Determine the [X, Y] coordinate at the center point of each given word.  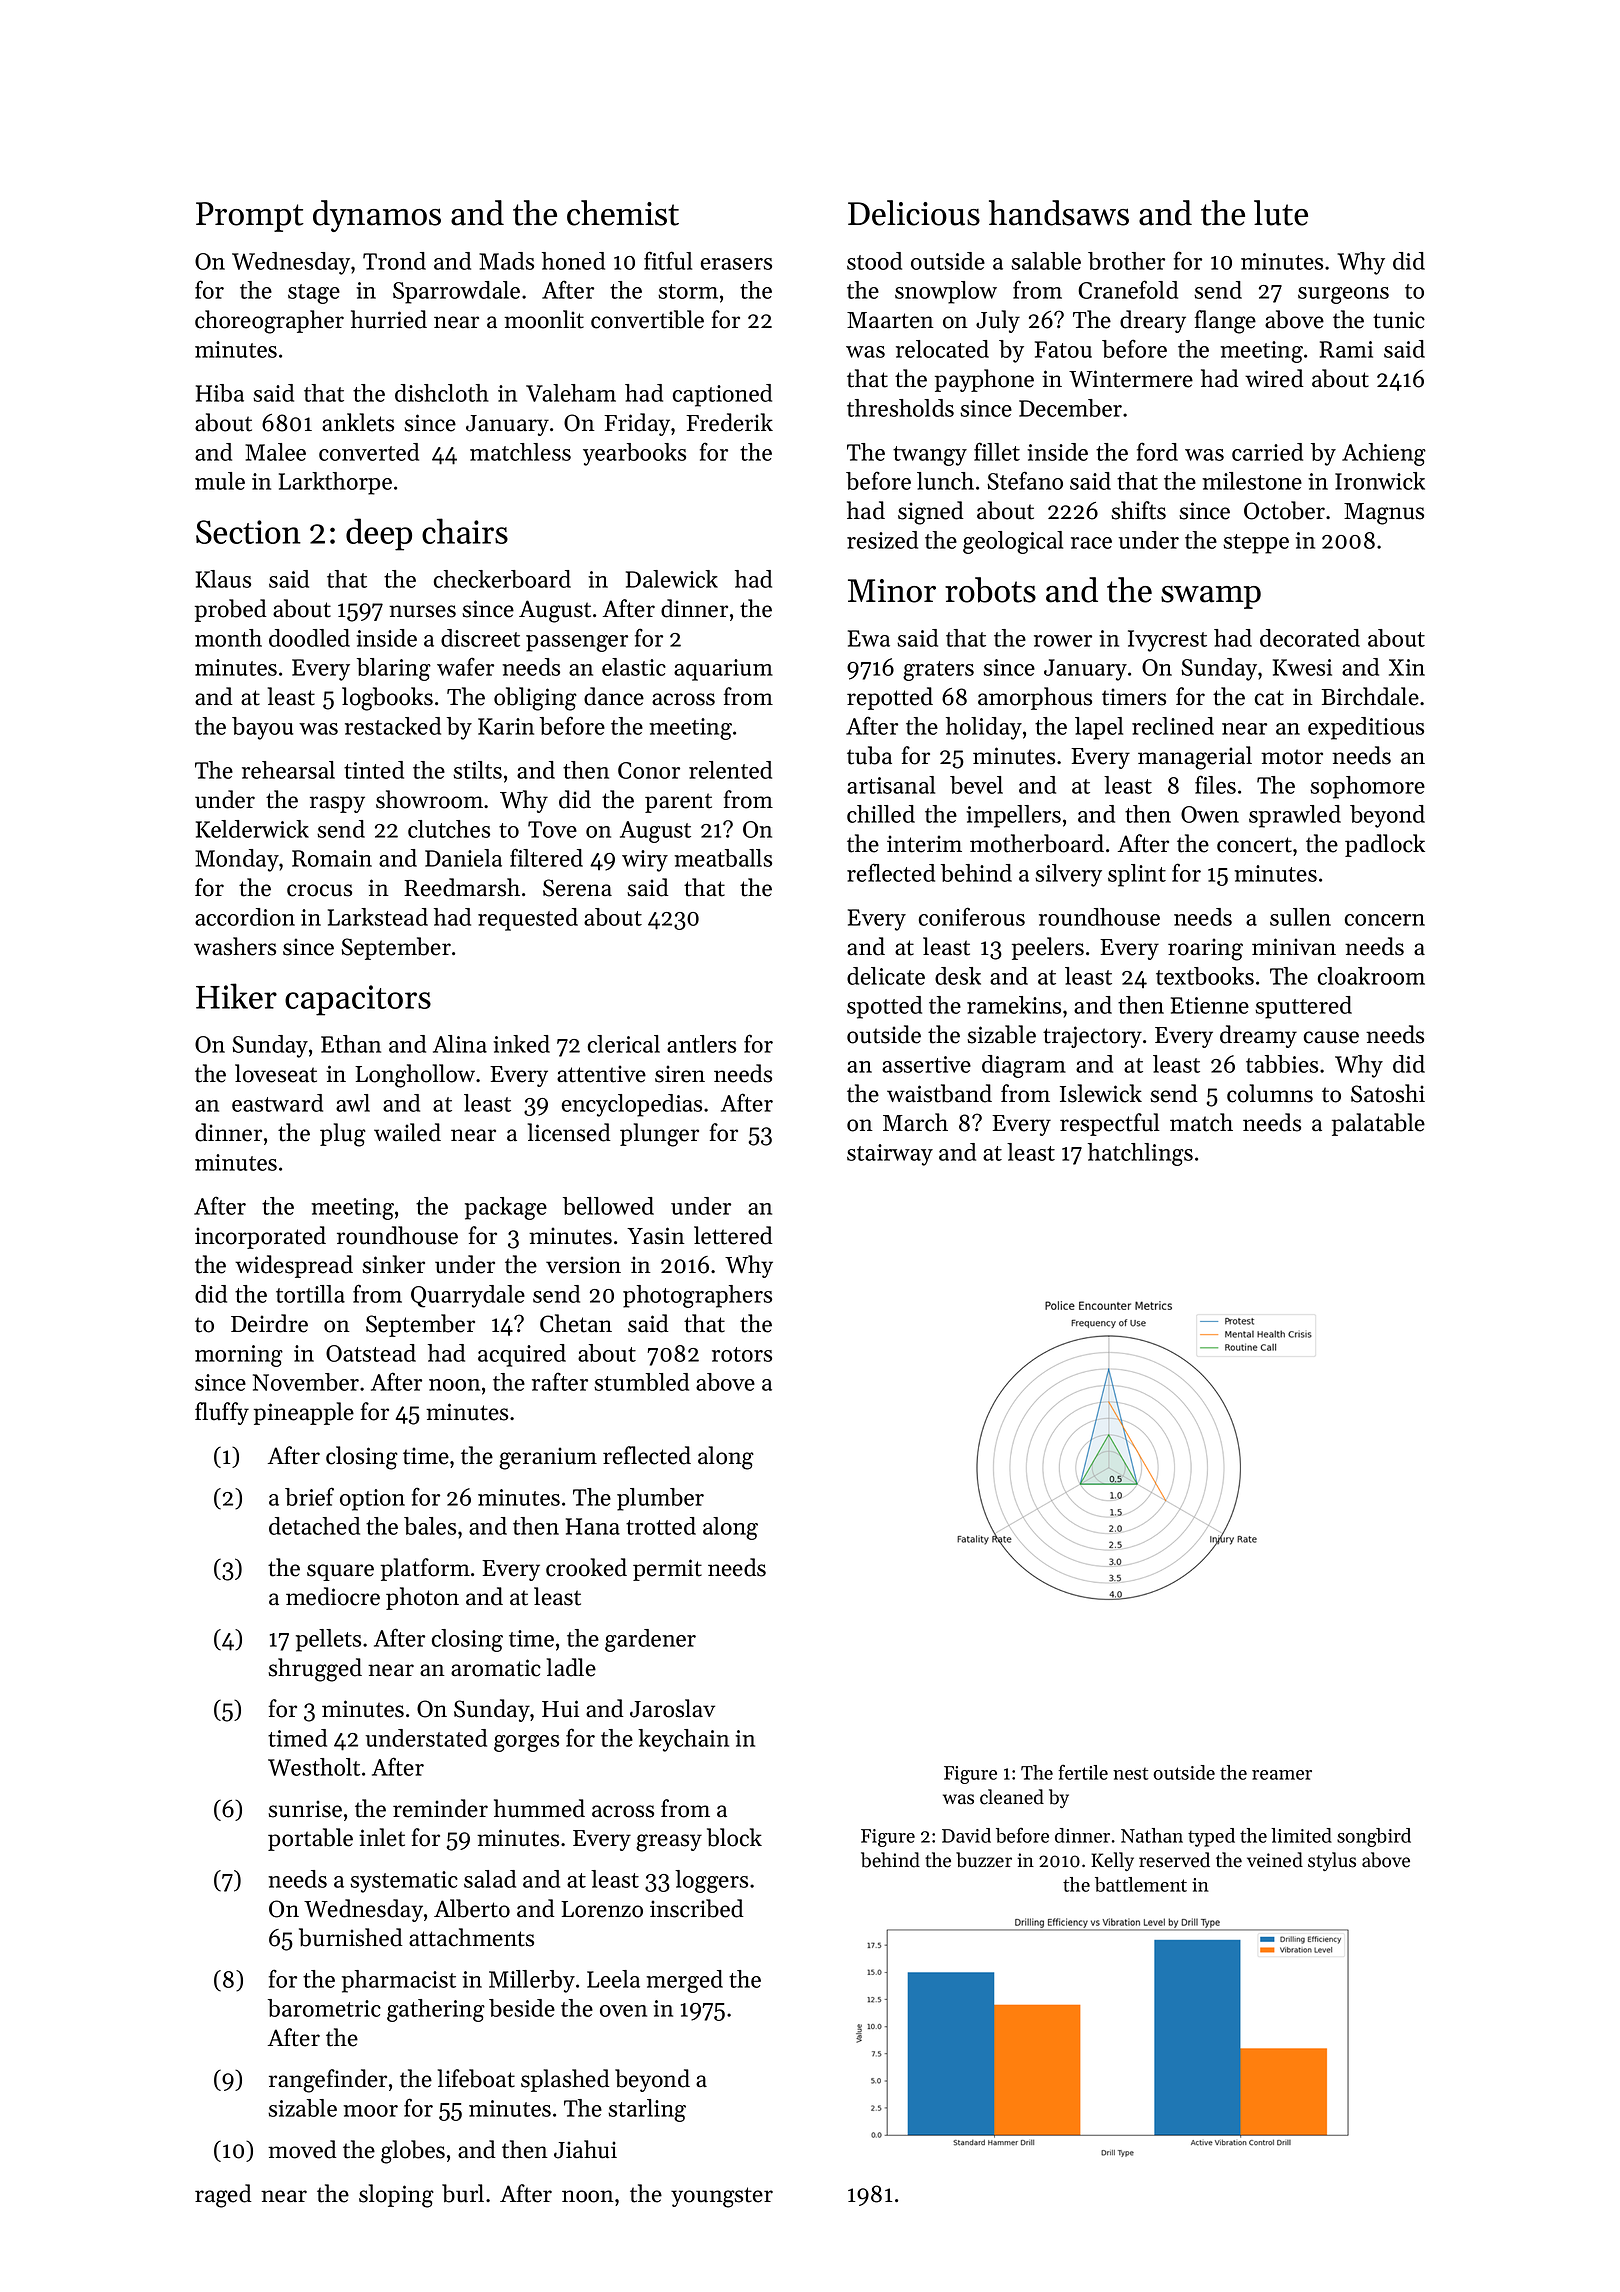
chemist [623, 213]
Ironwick [1380, 481]
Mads [506, 261]
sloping [396, 2196]
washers [235, 946]
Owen [1210, 814]
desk [958, 976]
